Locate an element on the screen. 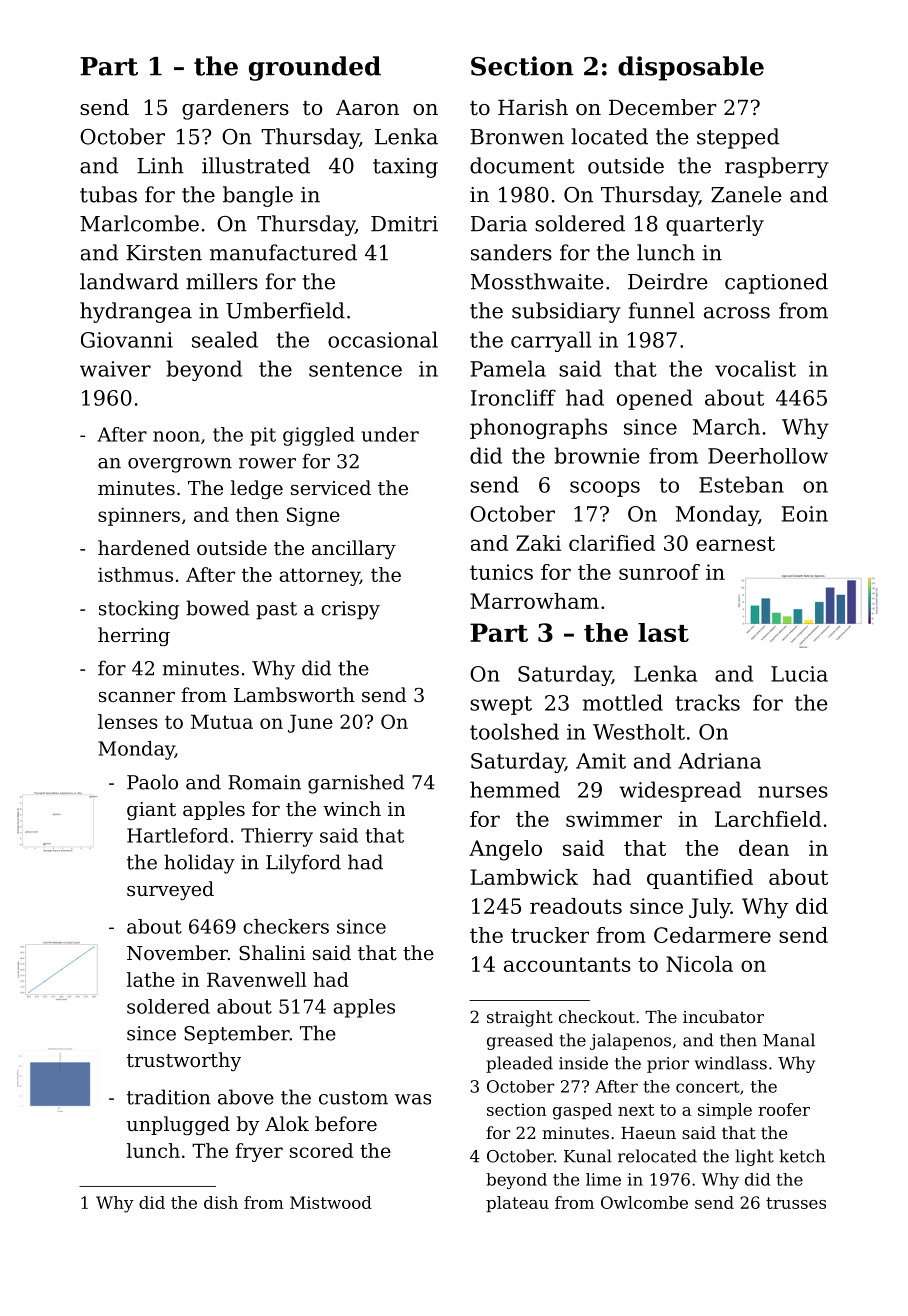 The height and width of the screenshot is (1316, 908). carryall is located at coordinates (551, 341).
